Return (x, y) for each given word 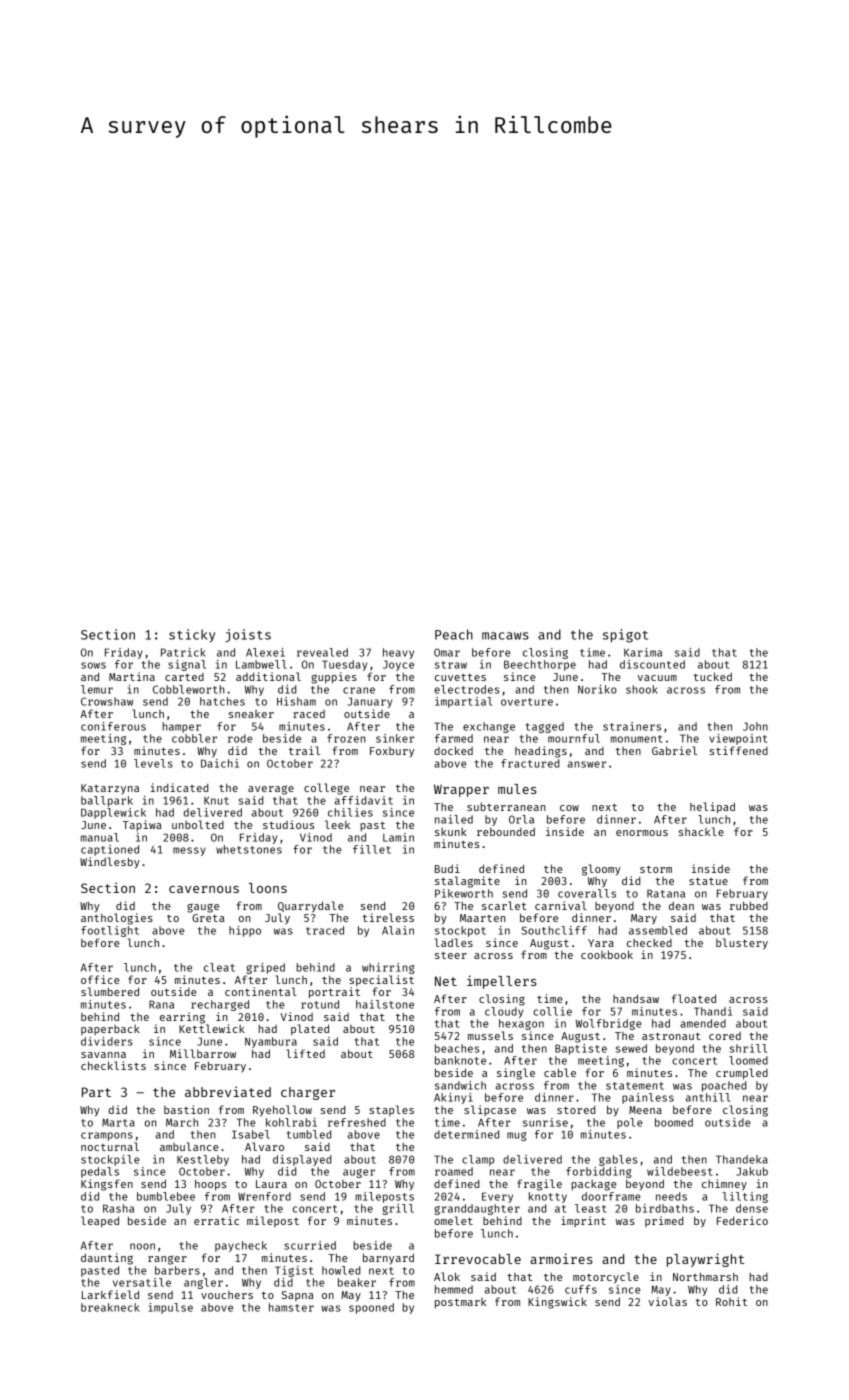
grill (398, 1209)
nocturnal (110, 1146)
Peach (454, 634)
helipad (712, 808)
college (326, 789)
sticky (192, 635)
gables (618, 1160)
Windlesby (110, 862)
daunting (107, 1259)
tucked (713, 676)
